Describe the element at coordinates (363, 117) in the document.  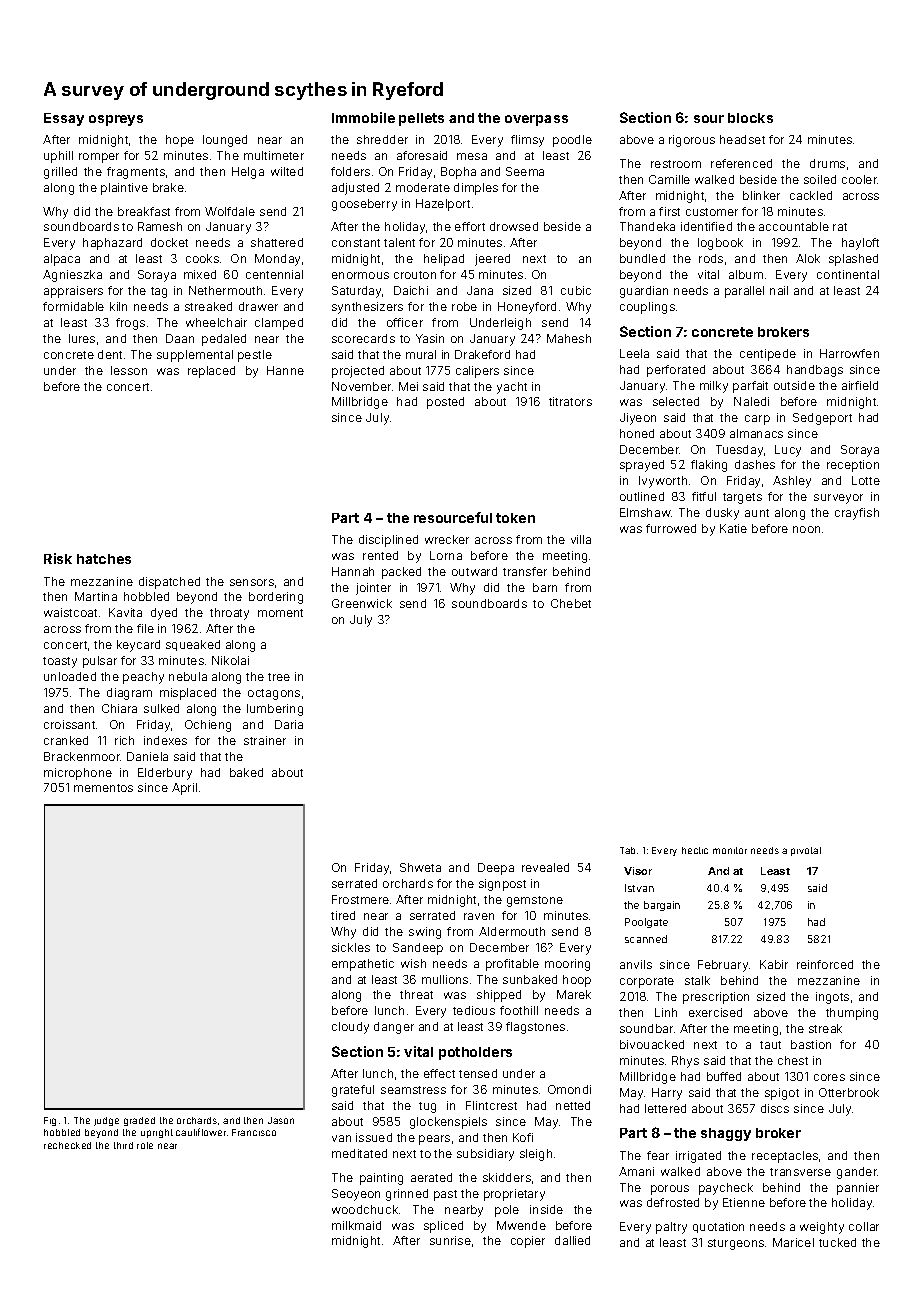
I see `Immobile` at that location.
